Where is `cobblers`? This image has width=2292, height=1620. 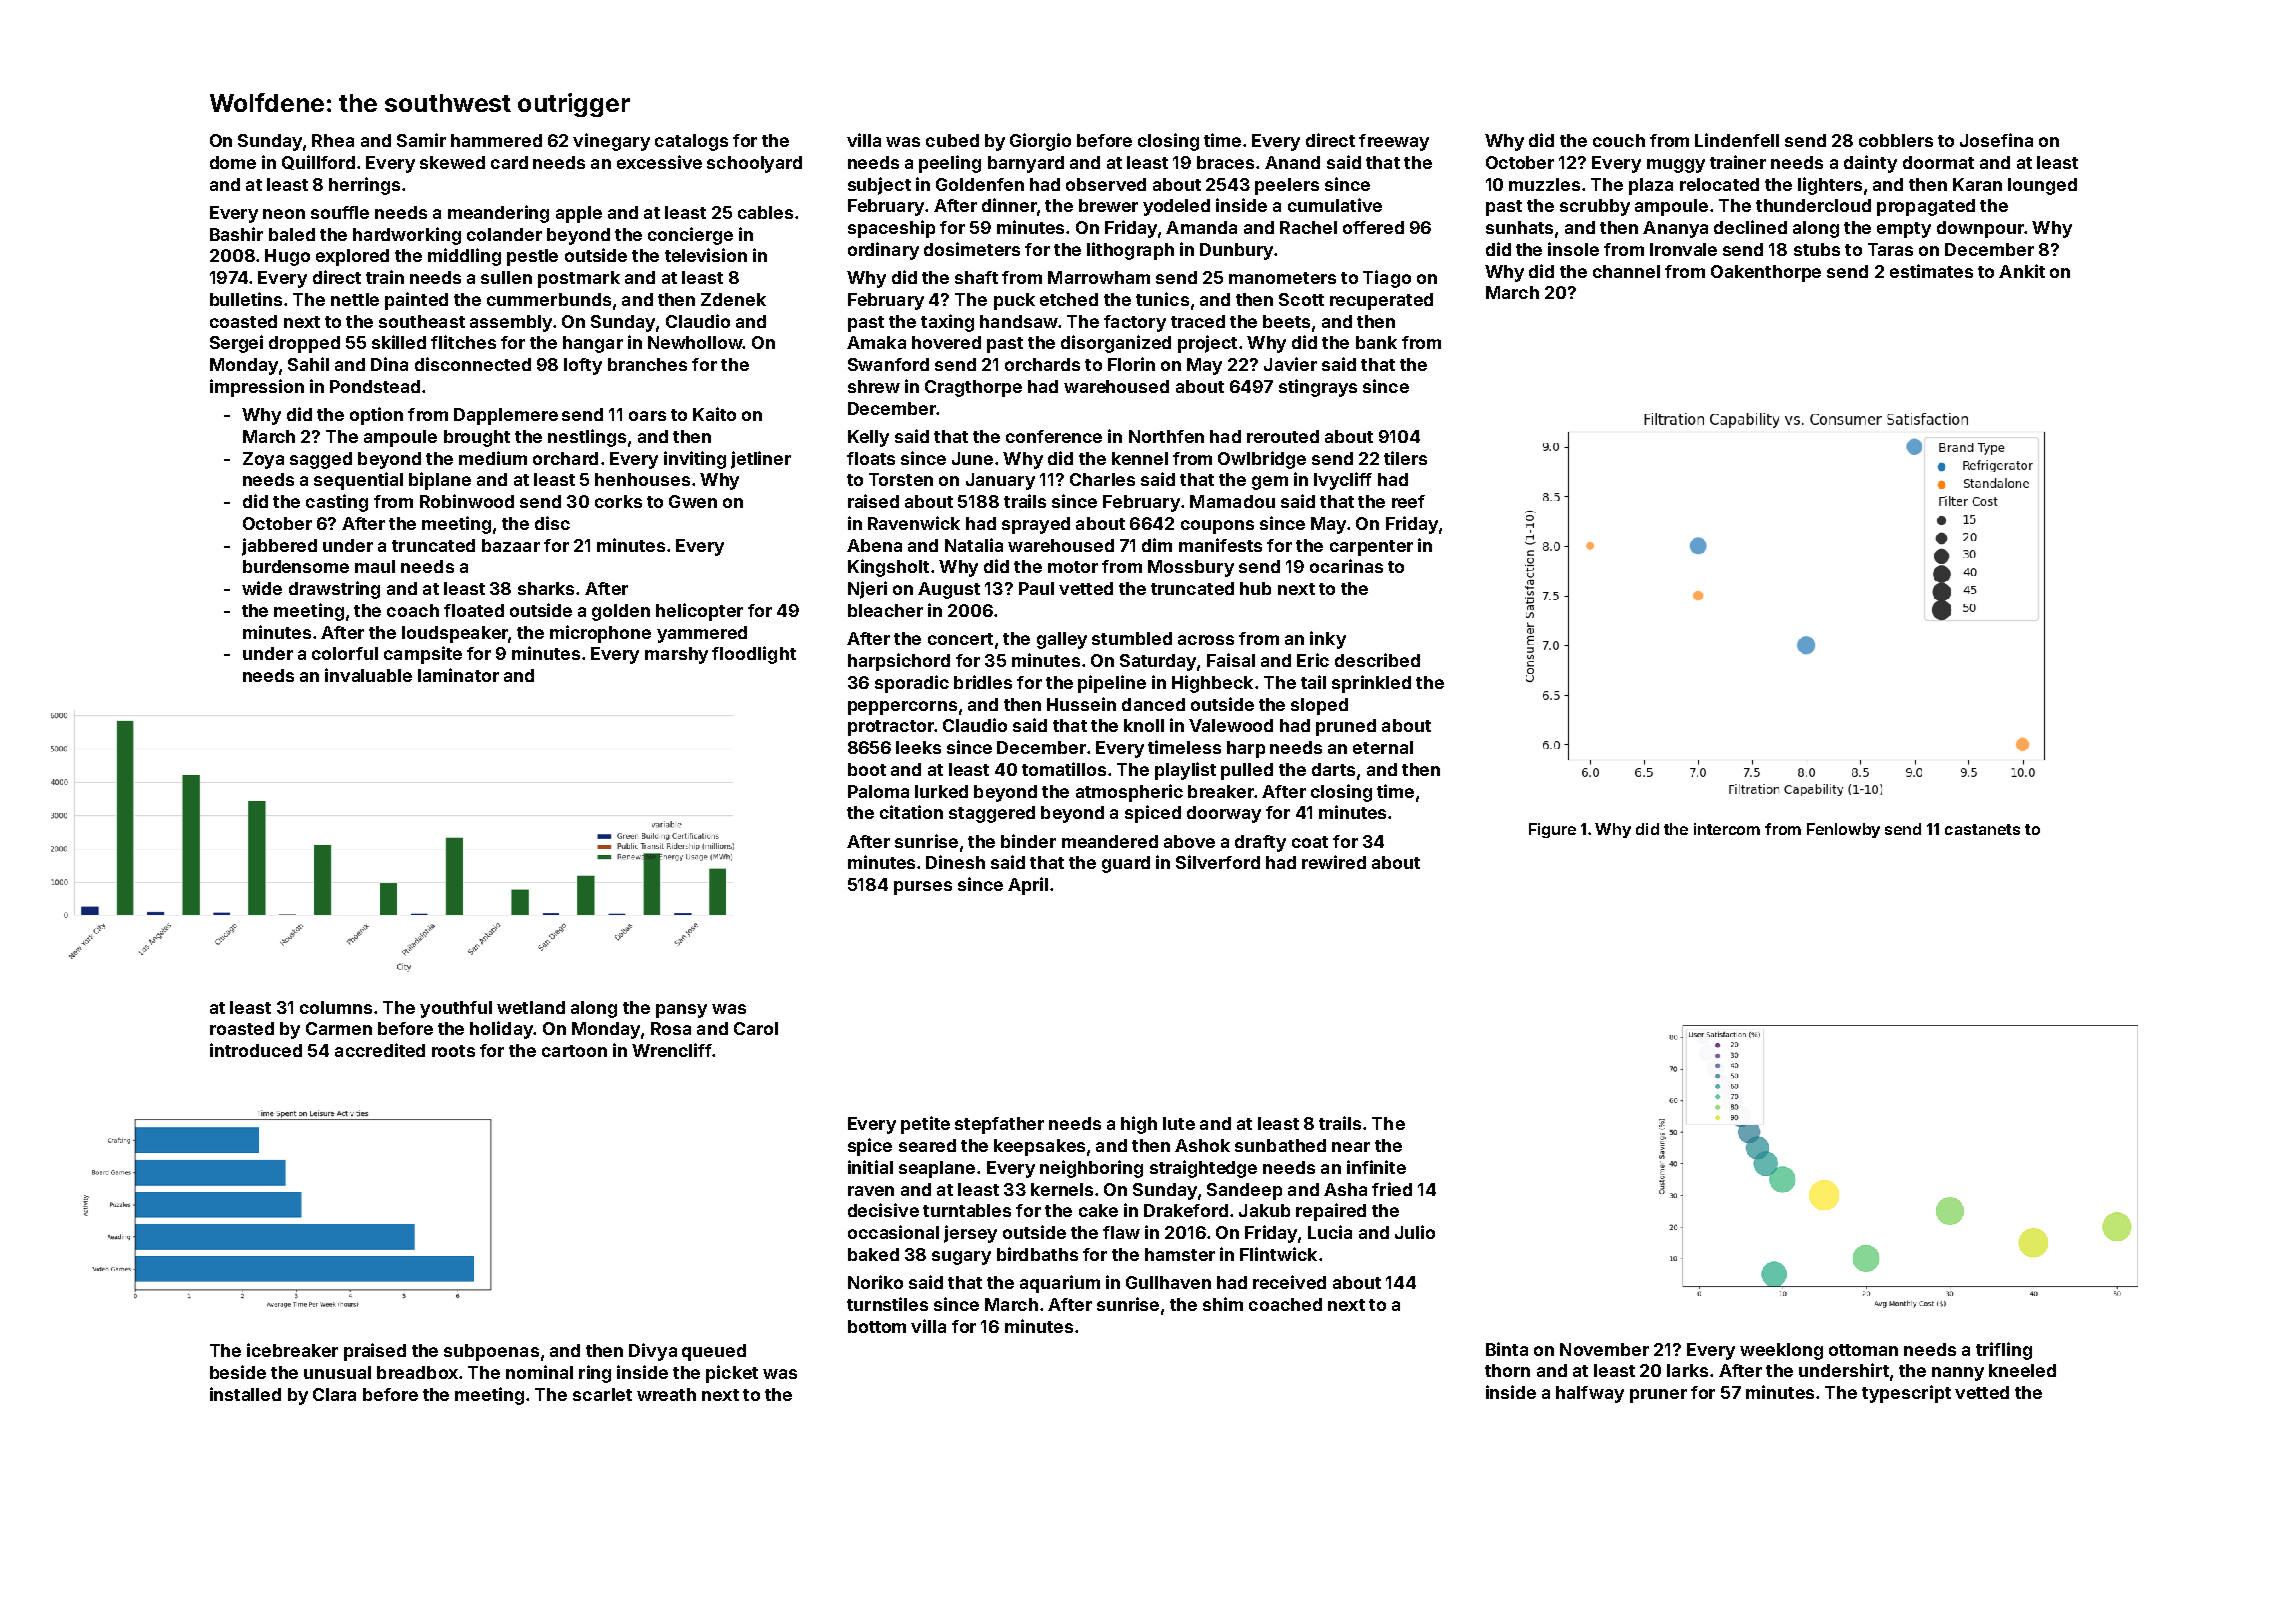 cobblers is located at coordinates (1896, 140).
